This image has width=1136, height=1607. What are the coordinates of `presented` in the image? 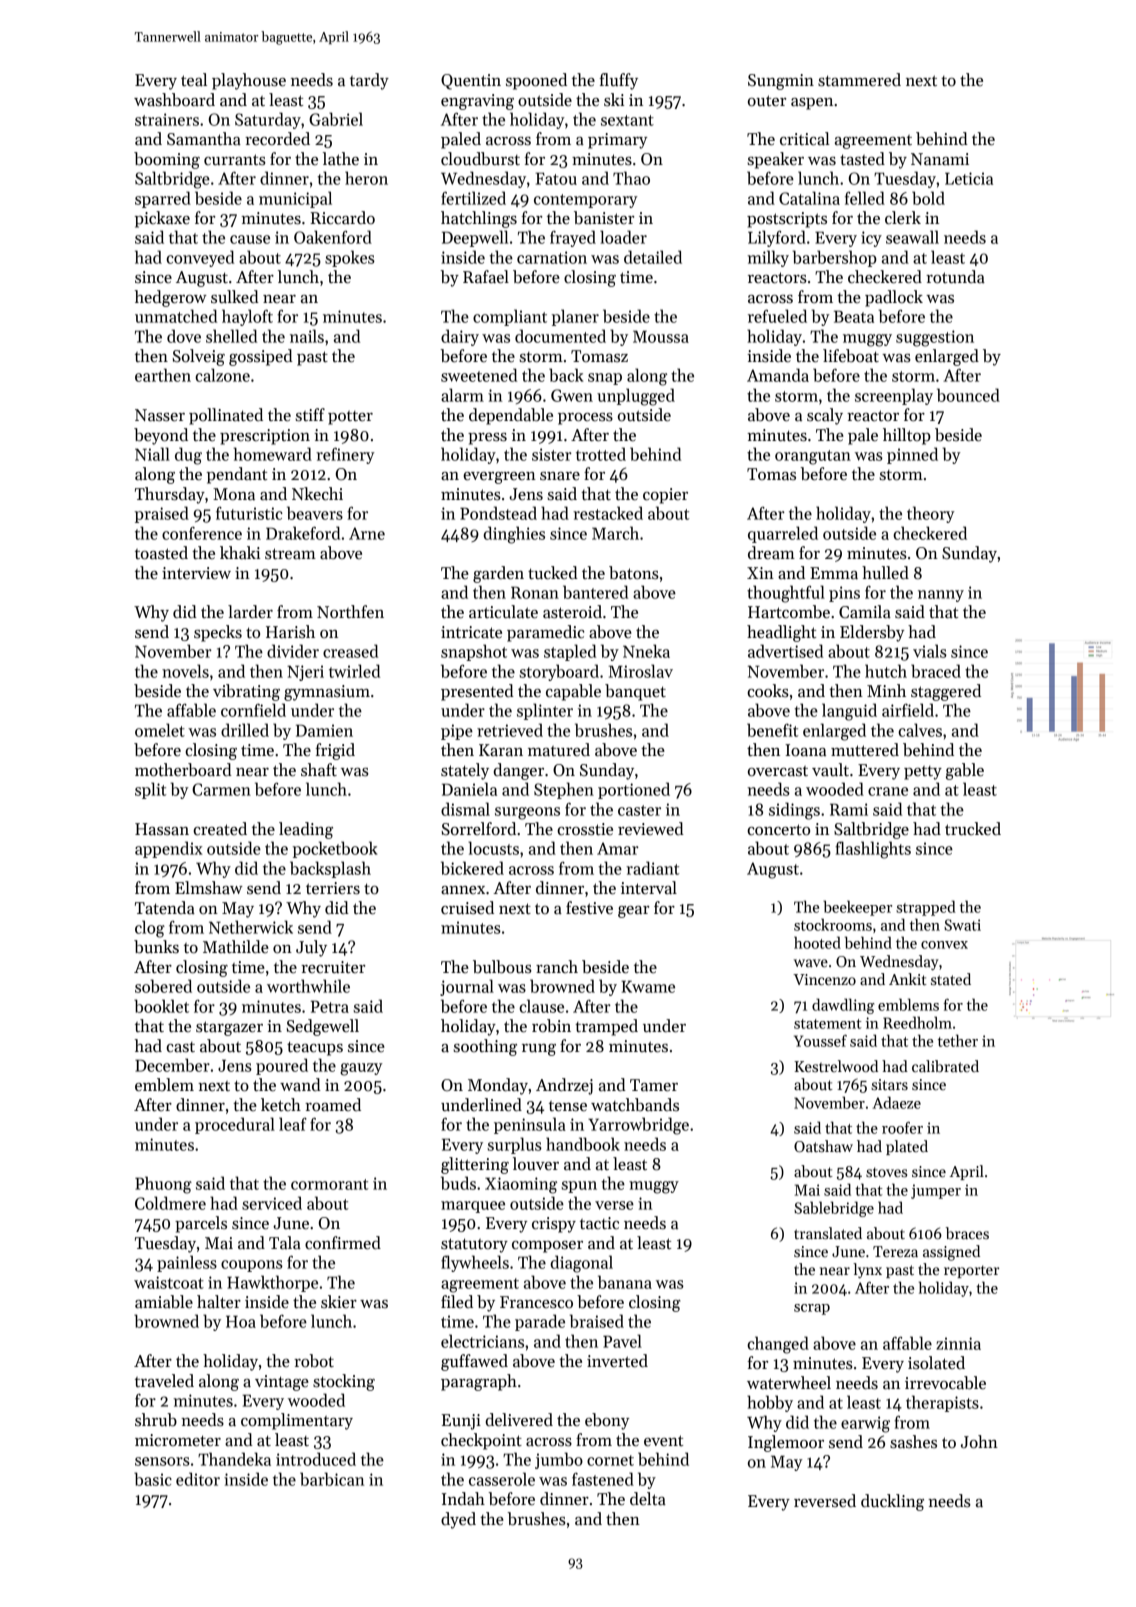 It's located at (477, 692).
